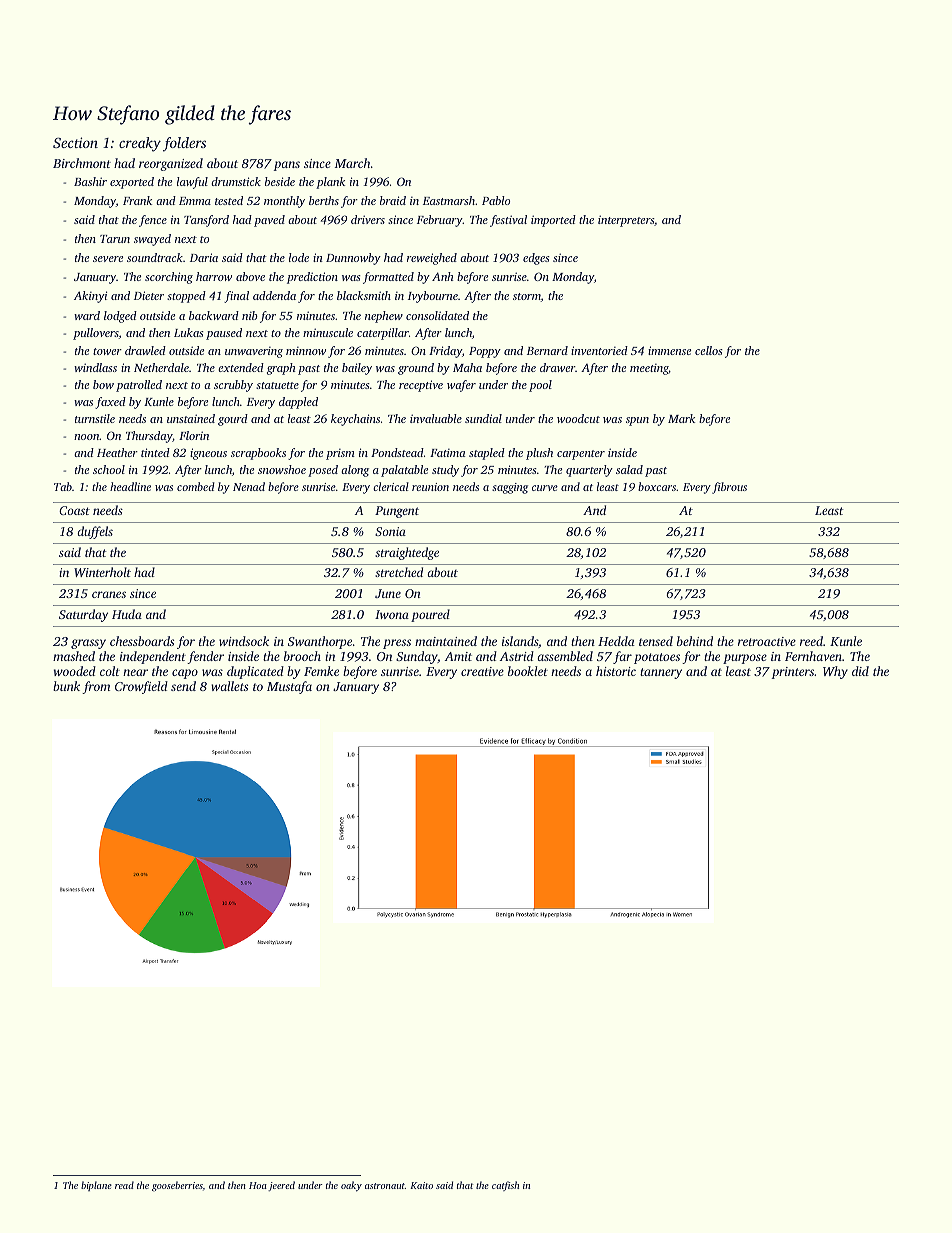  I want to click on catfish, so click(505, 1186).
